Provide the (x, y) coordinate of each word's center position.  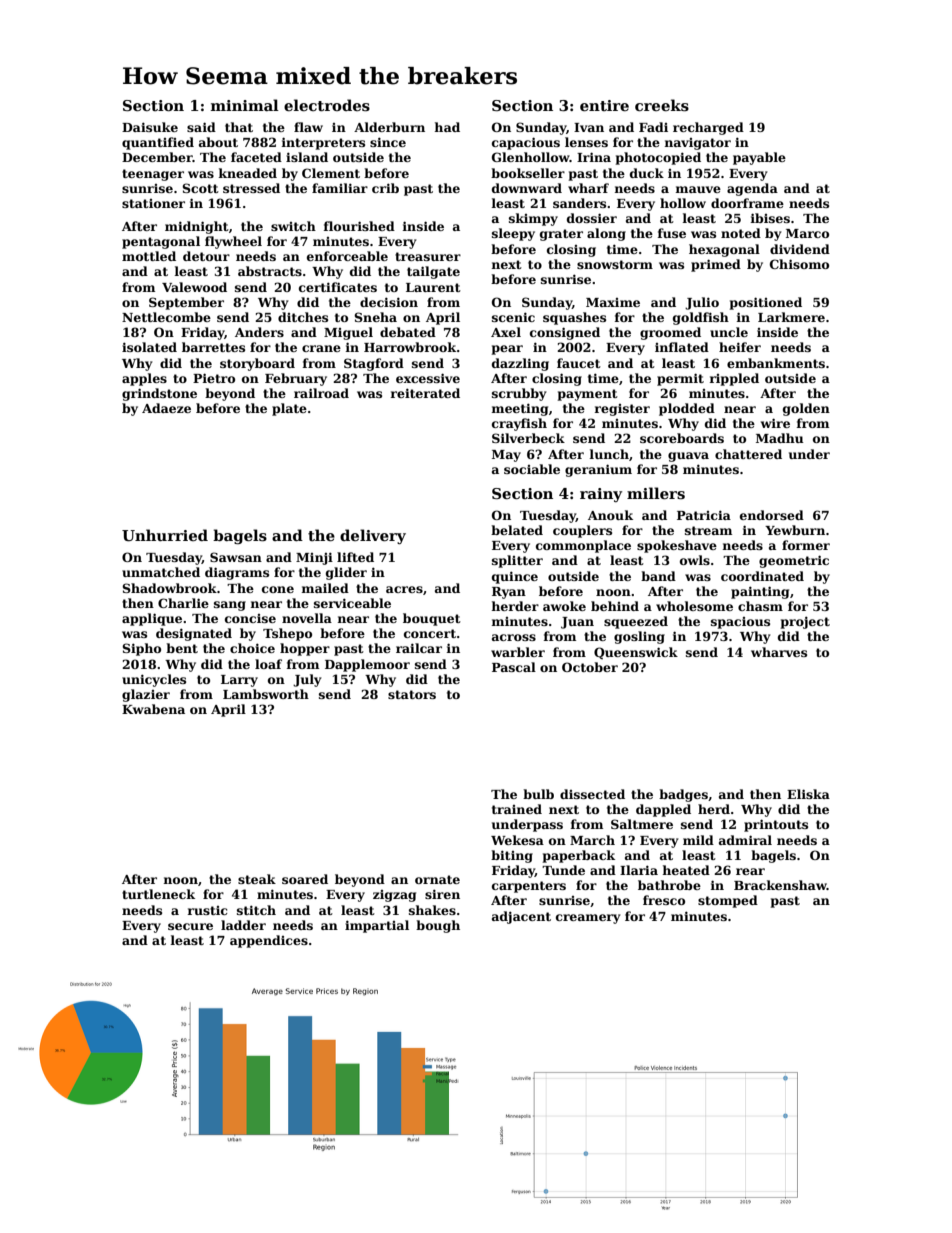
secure (190, 926)
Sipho (141, 649)
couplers (582, 531)
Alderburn (389, 127)
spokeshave (677, 546)
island (307, 157)
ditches (303, 317)
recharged (708, 128)
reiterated (425, 393)
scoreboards (682, 438)
